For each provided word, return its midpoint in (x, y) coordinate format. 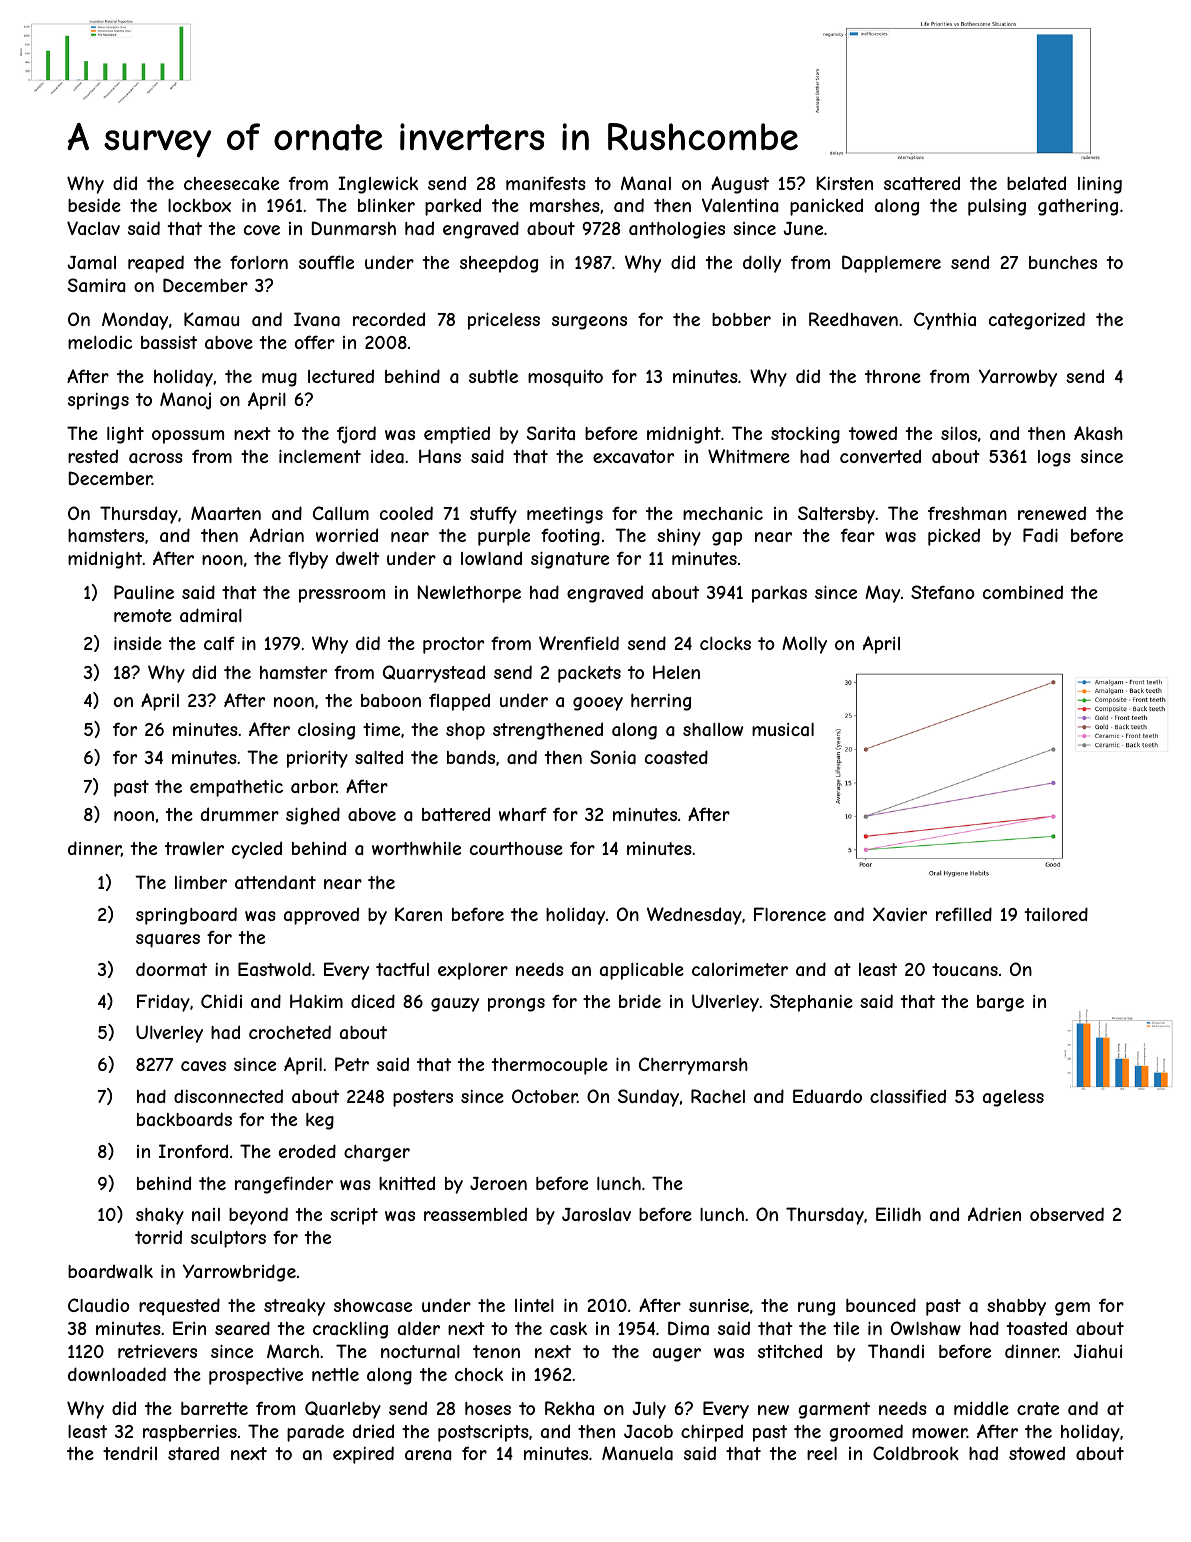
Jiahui (1098, 1351)
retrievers (157, 1351)
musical (783, 729)
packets (589, 674)
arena (428, 1455)
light (125, 435)
